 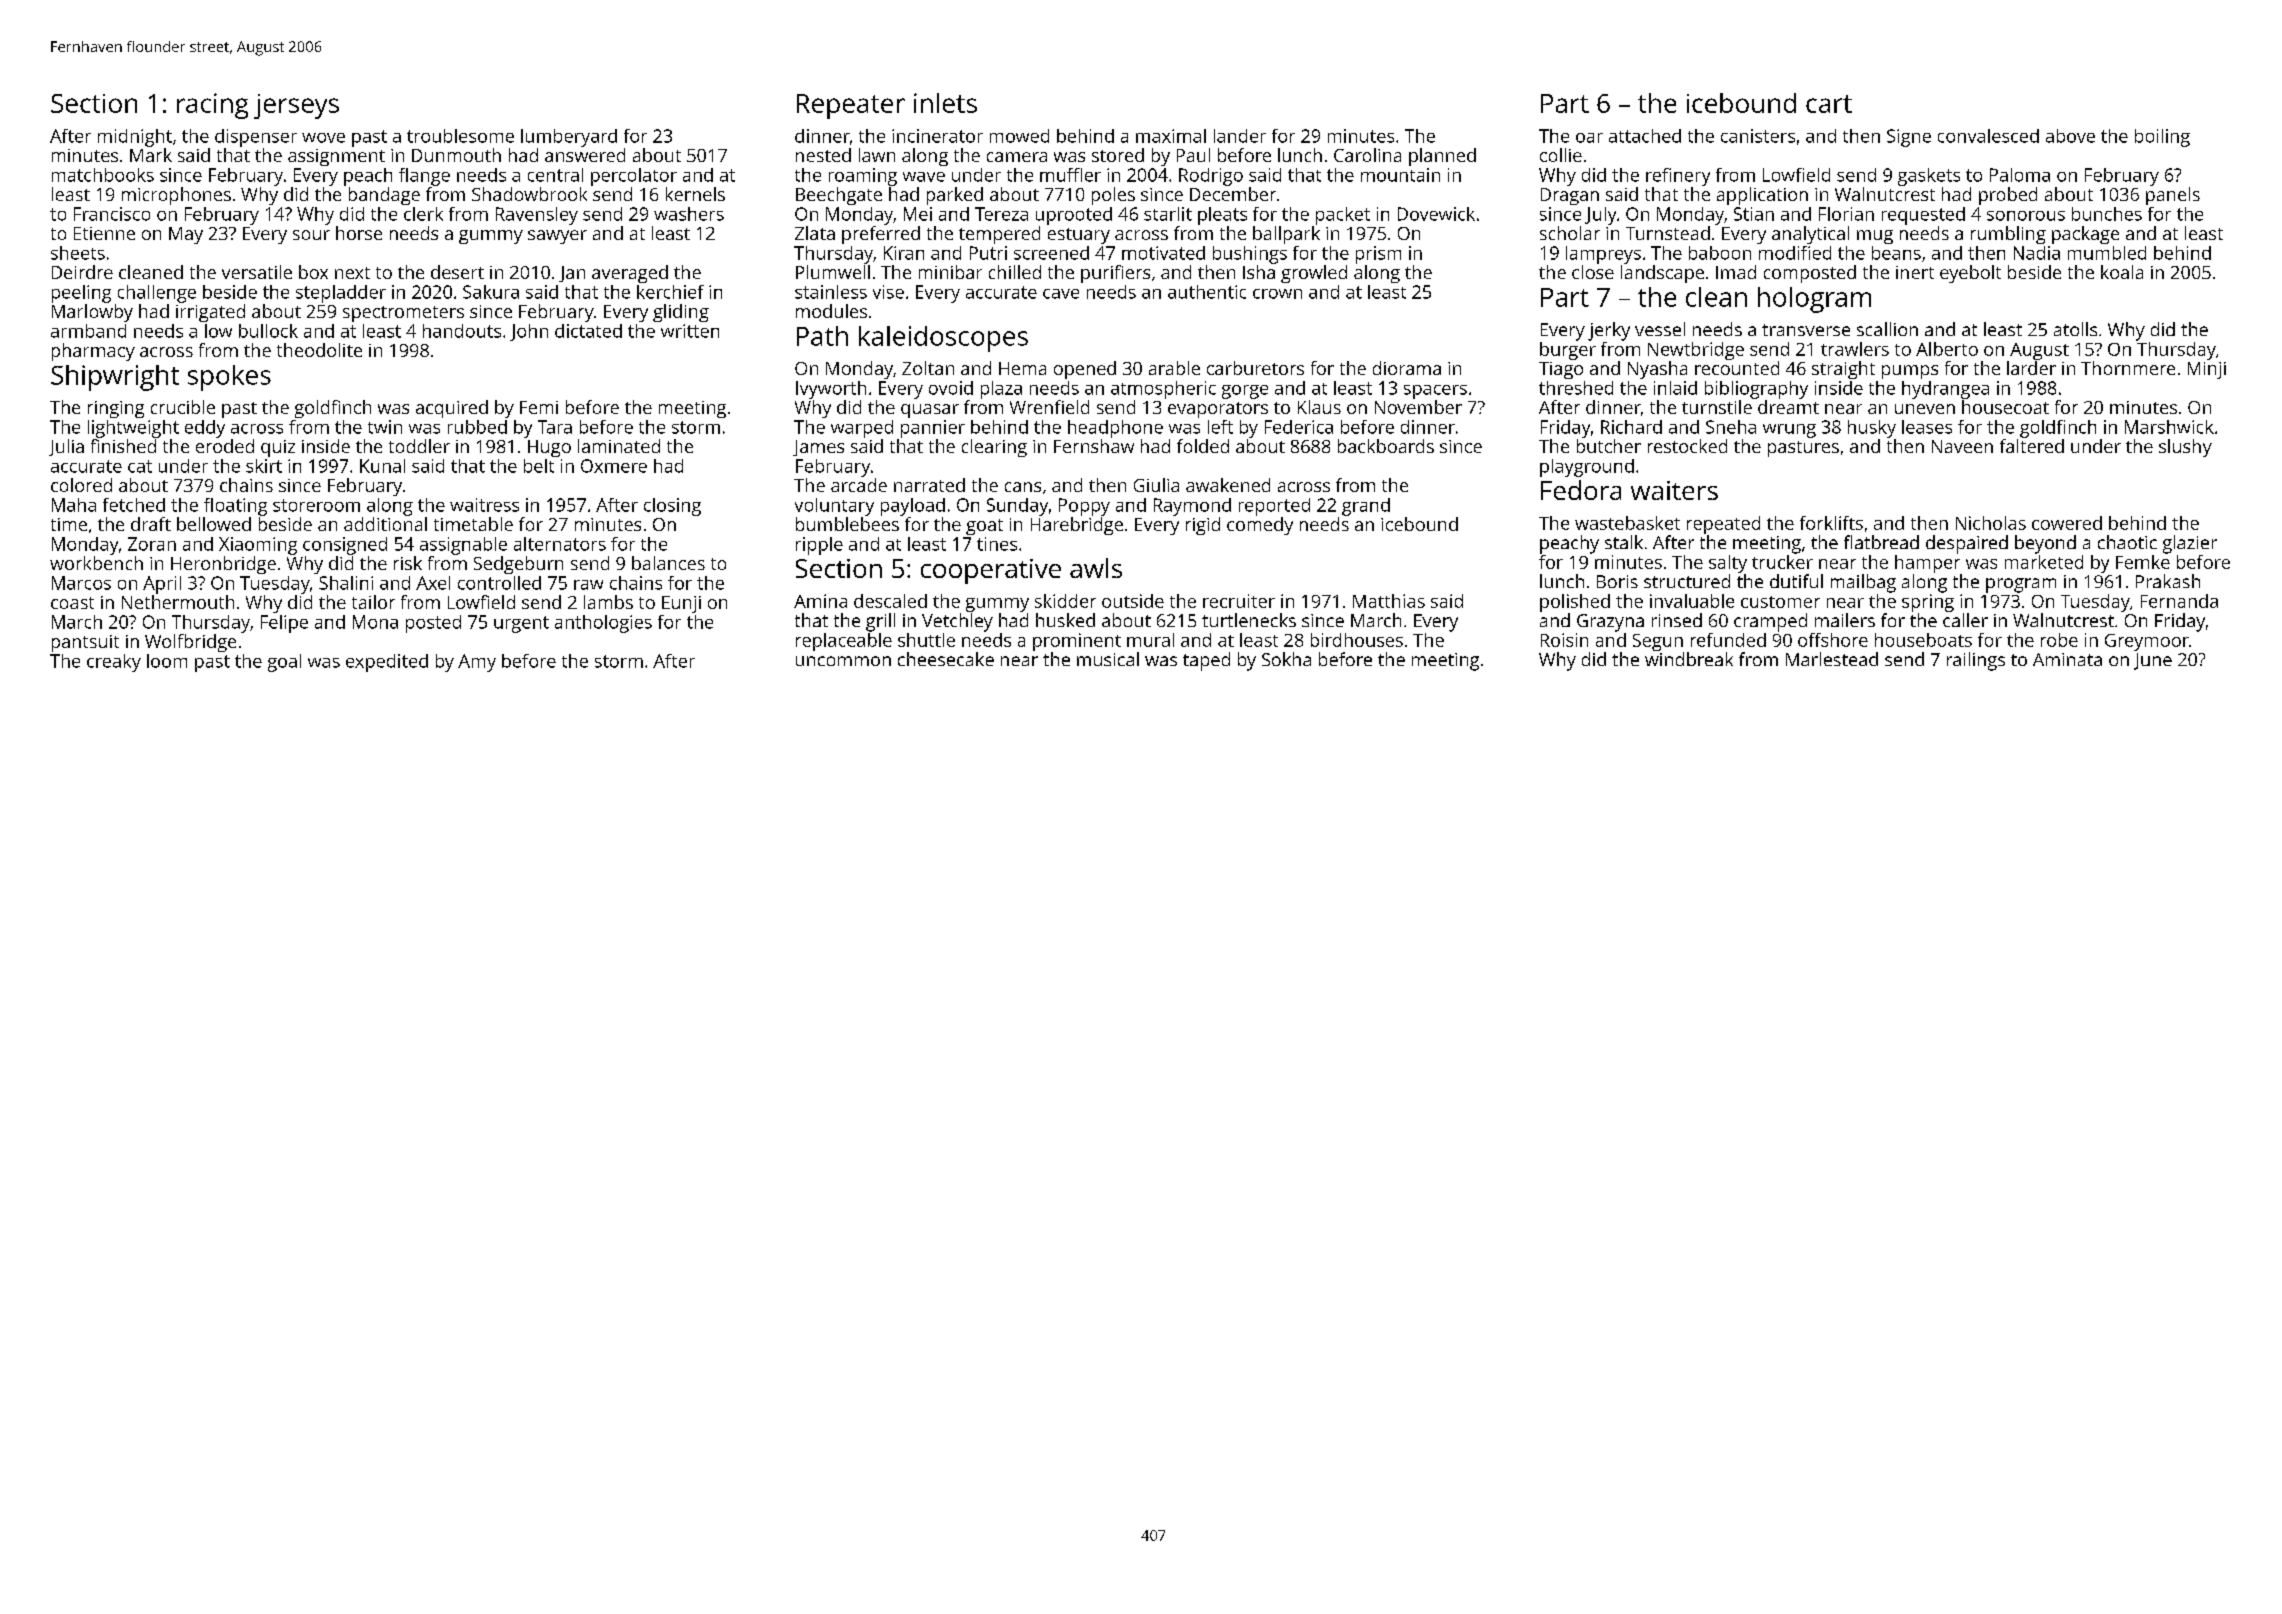 What do you see at coordinates (1645, 136) in the screenshot?
I see `attached` at bounding box center [1645, 136].
